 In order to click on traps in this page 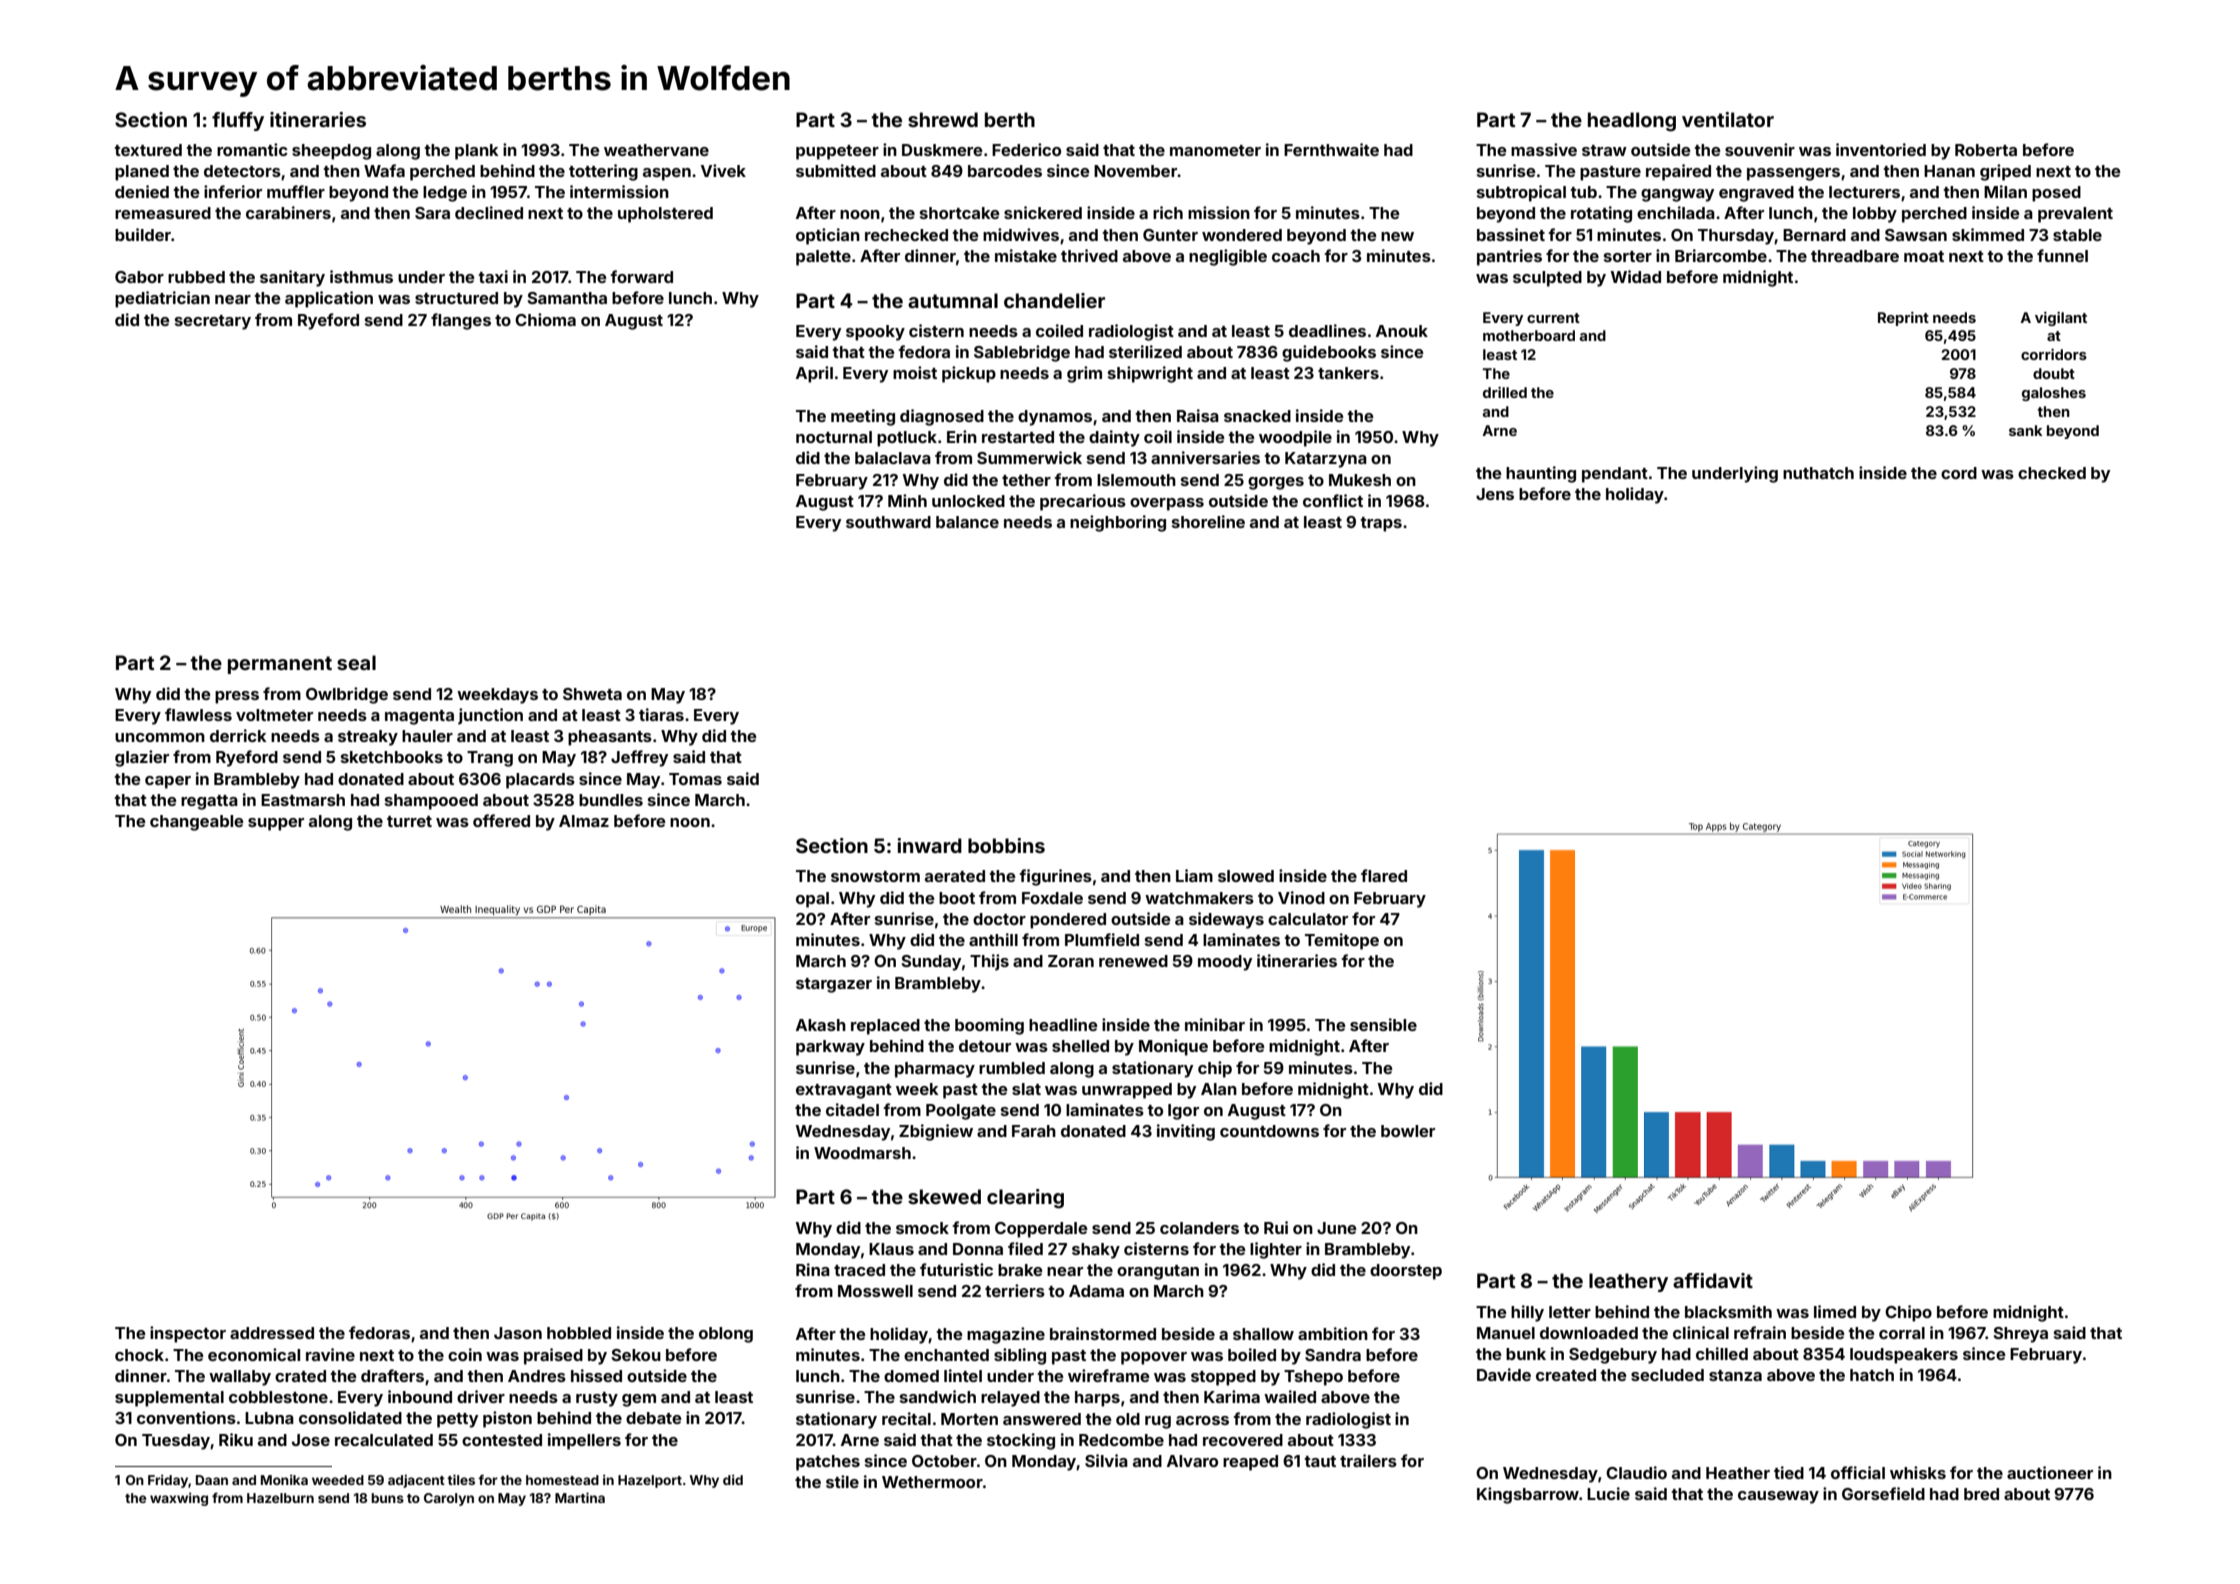, I will do `click(1381, 524)`.
